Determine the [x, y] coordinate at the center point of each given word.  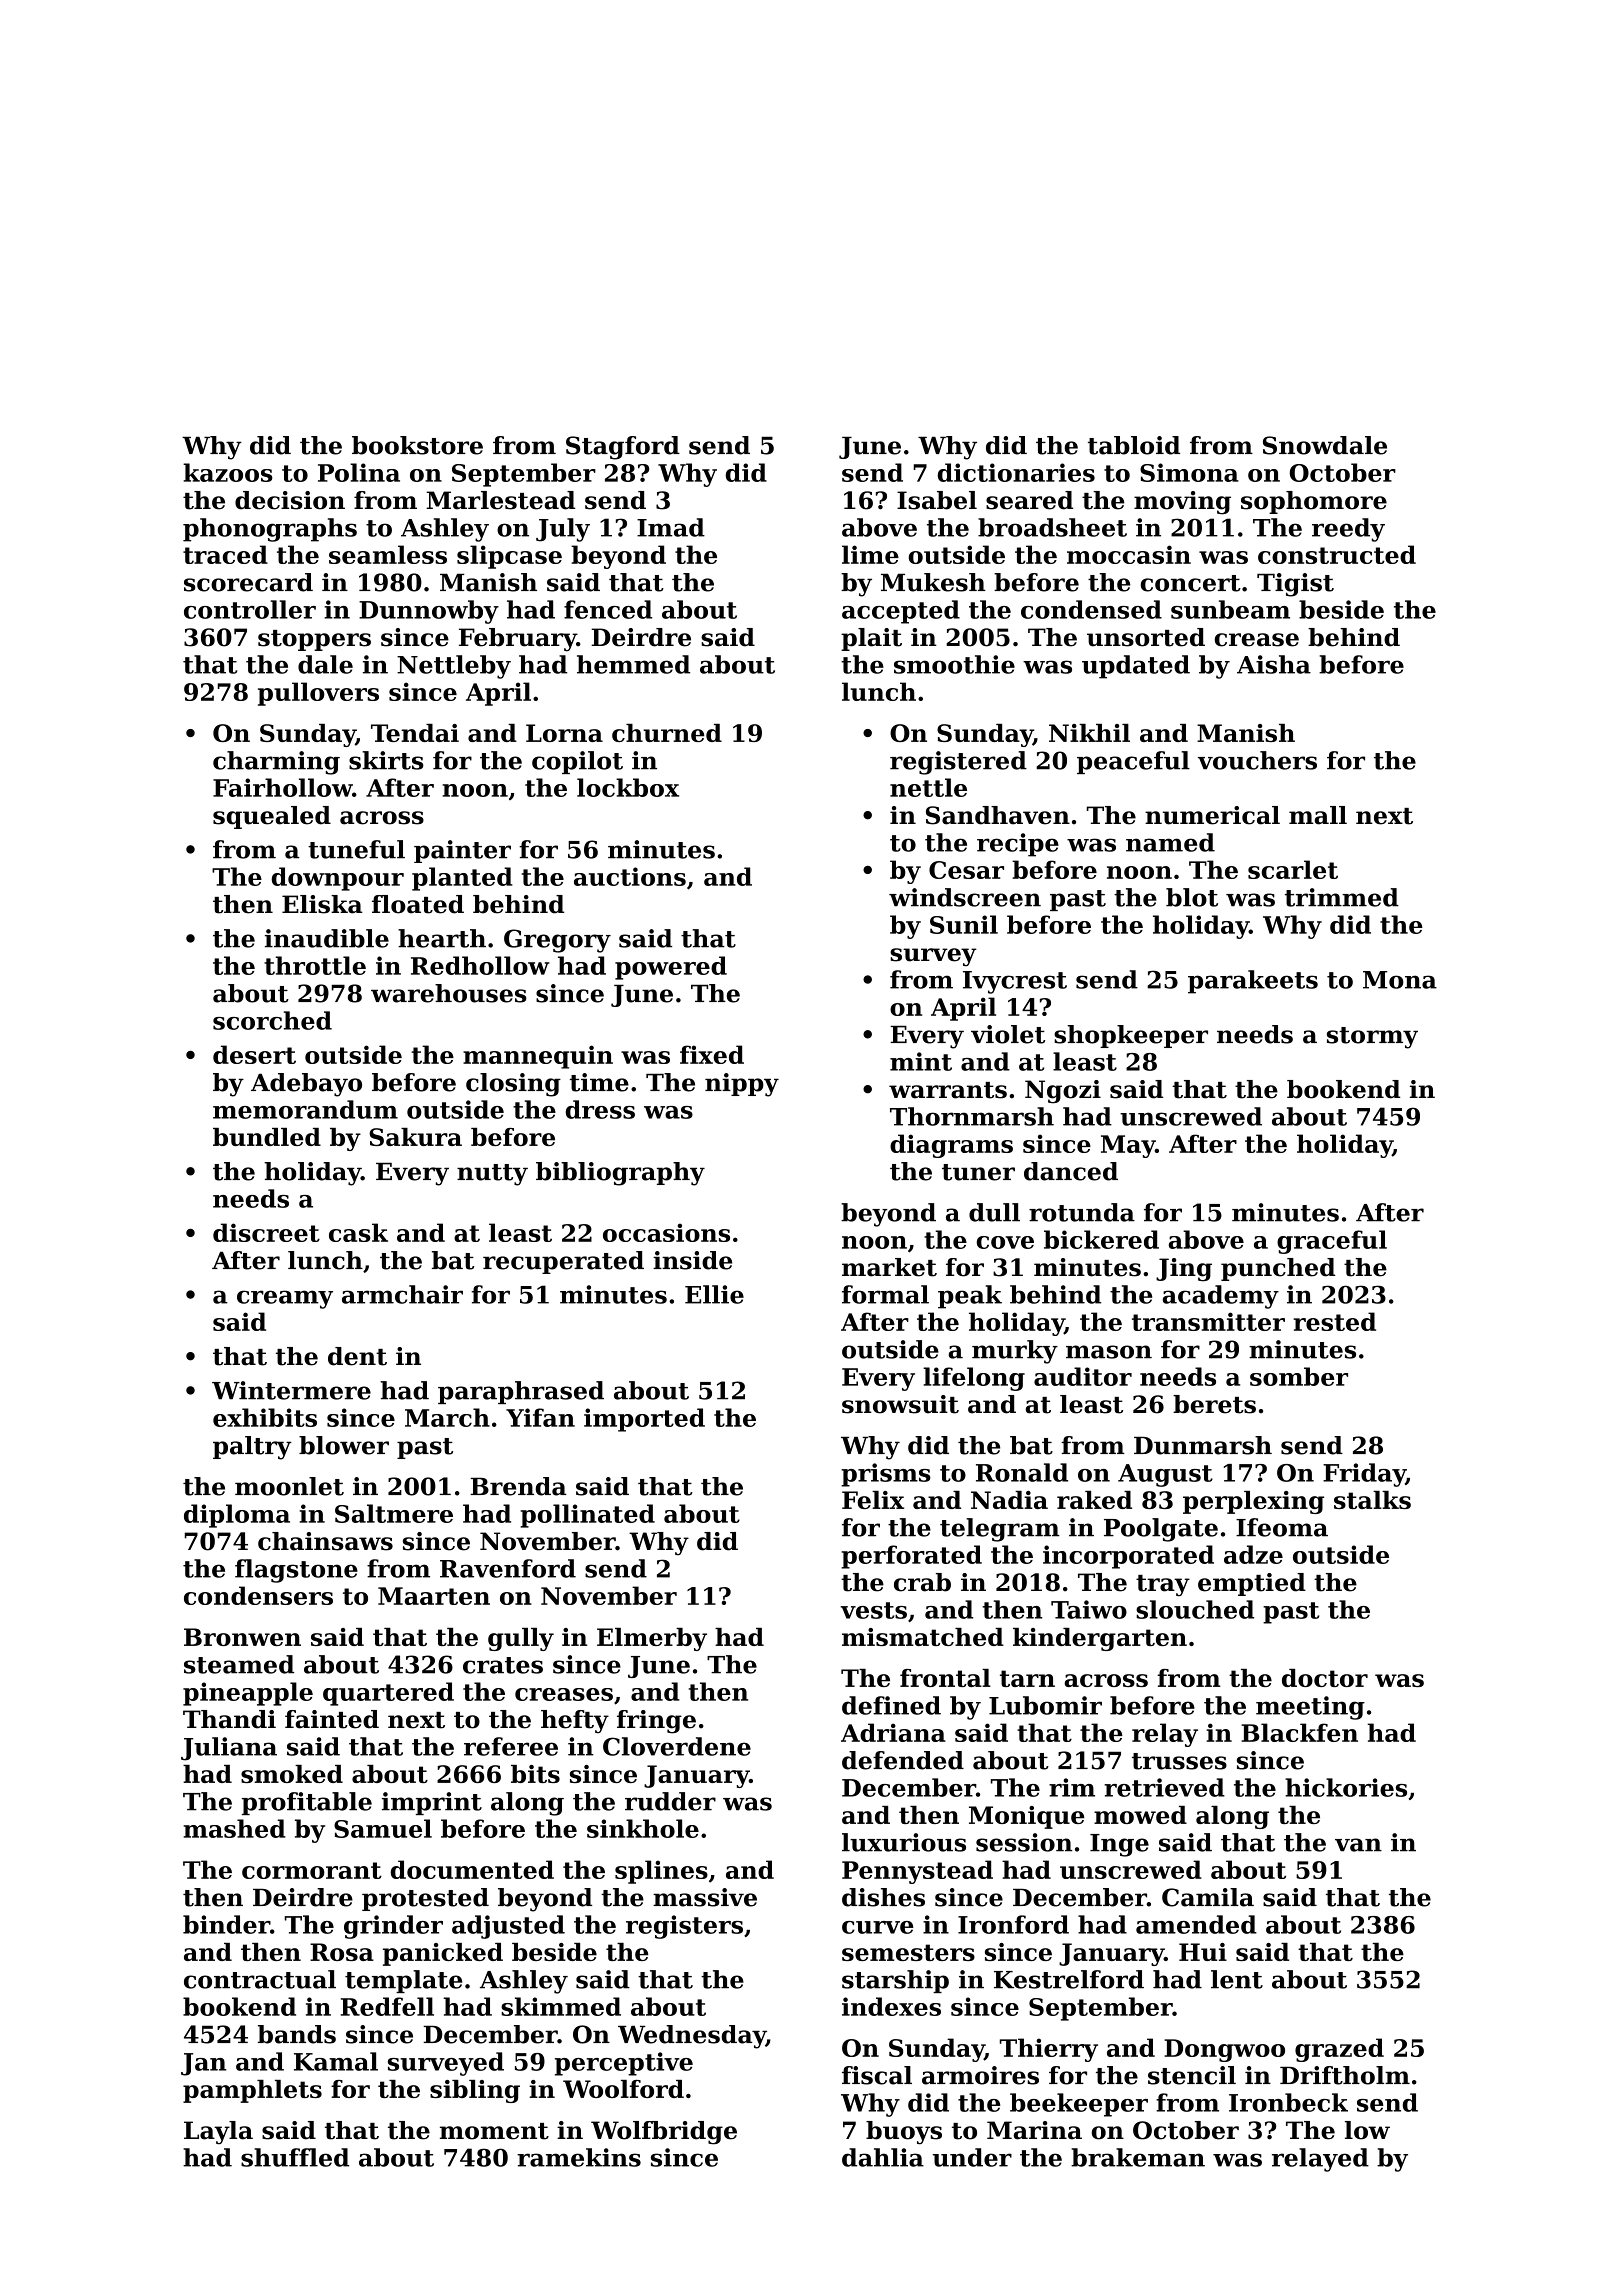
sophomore [1314, 502]
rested [1334, 1321]
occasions [666, 1232]
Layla [218, 2133]
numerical [1212, 815]
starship [895, 1981]
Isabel [937, 500]
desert [254, 1054]
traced [225, 554]
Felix [873, 1500]
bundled [267, 1137]
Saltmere [394, 1513]
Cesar [966, 870]
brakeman [1138, 2157]
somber [1299, 1376]
